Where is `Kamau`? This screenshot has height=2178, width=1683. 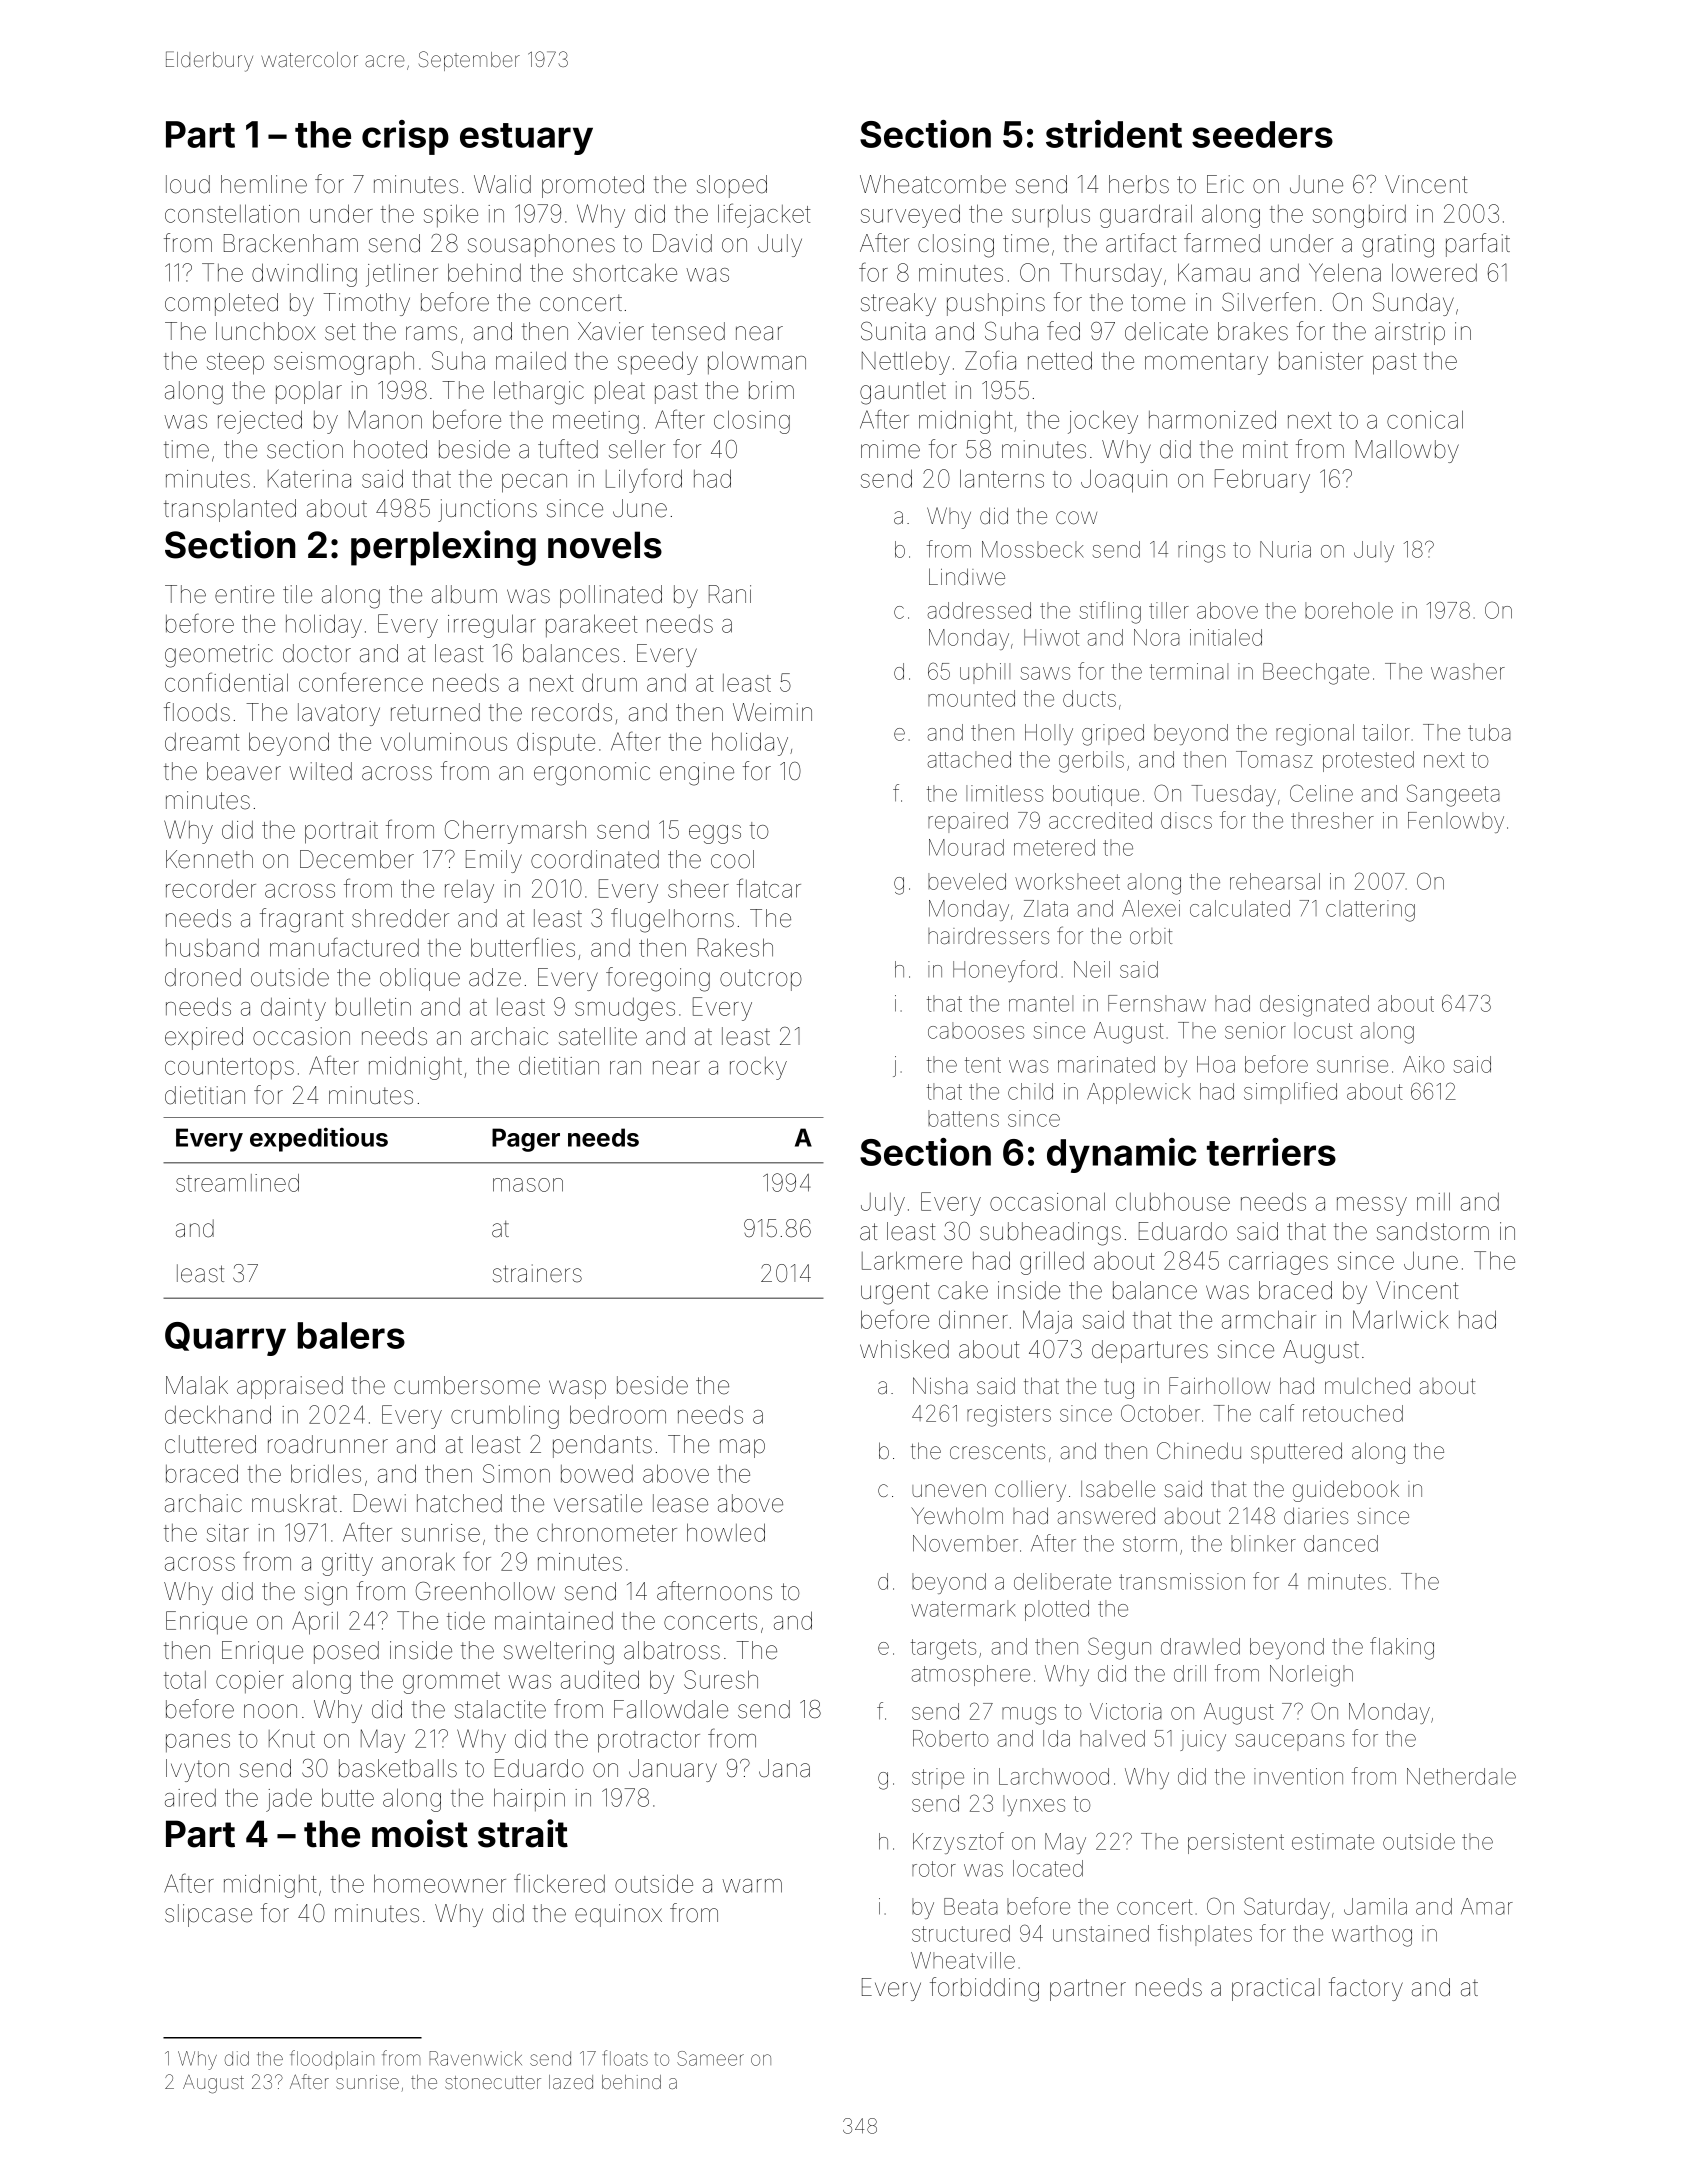 Kamau is located at coordinates (1214, 272).
